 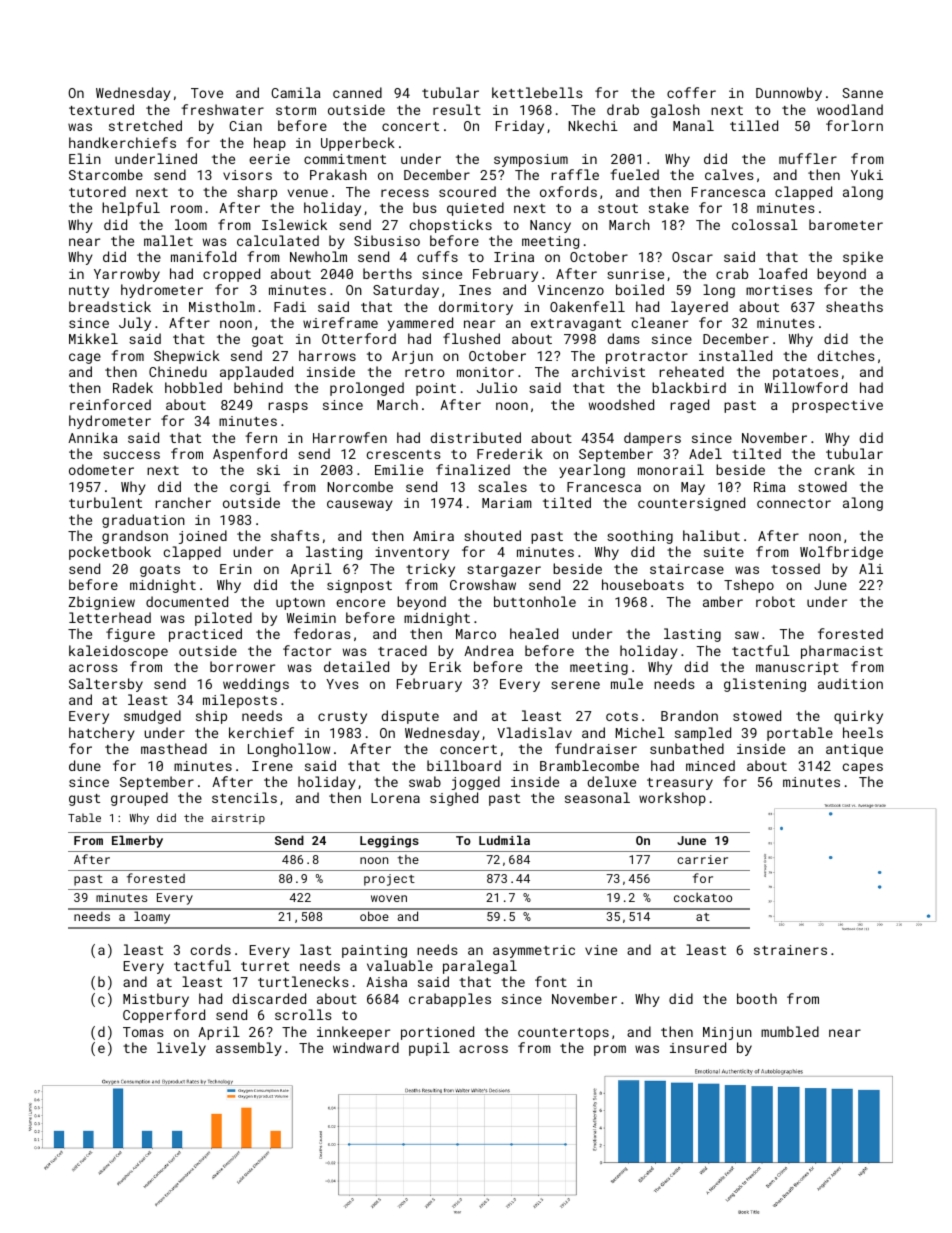 What do you see at coordinates (854, 306) in the screenshot?
I see `sheaths` at bounding box center [854, 306].
